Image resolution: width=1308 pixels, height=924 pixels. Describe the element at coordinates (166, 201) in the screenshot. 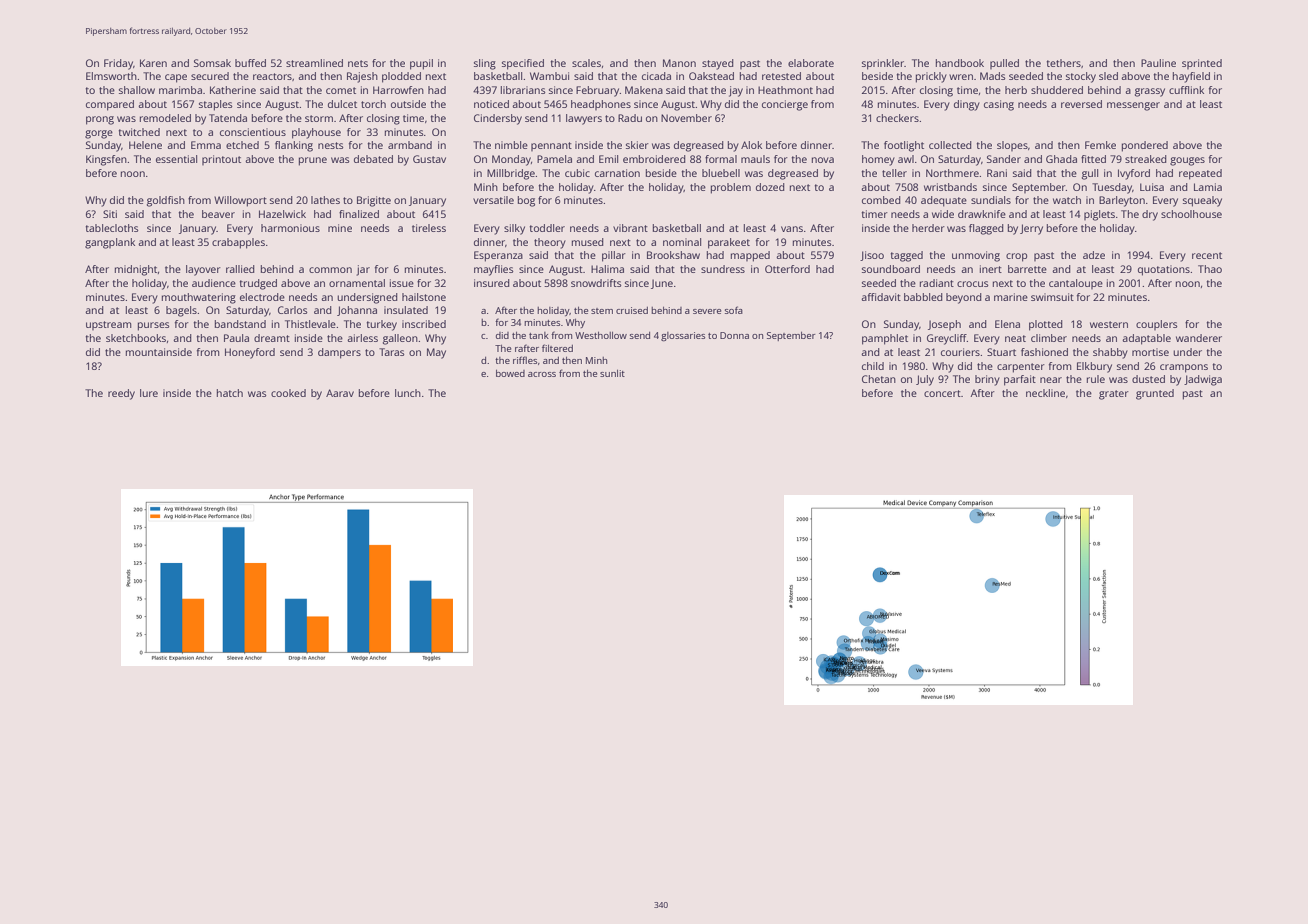

I see `goldfish` at that location.
